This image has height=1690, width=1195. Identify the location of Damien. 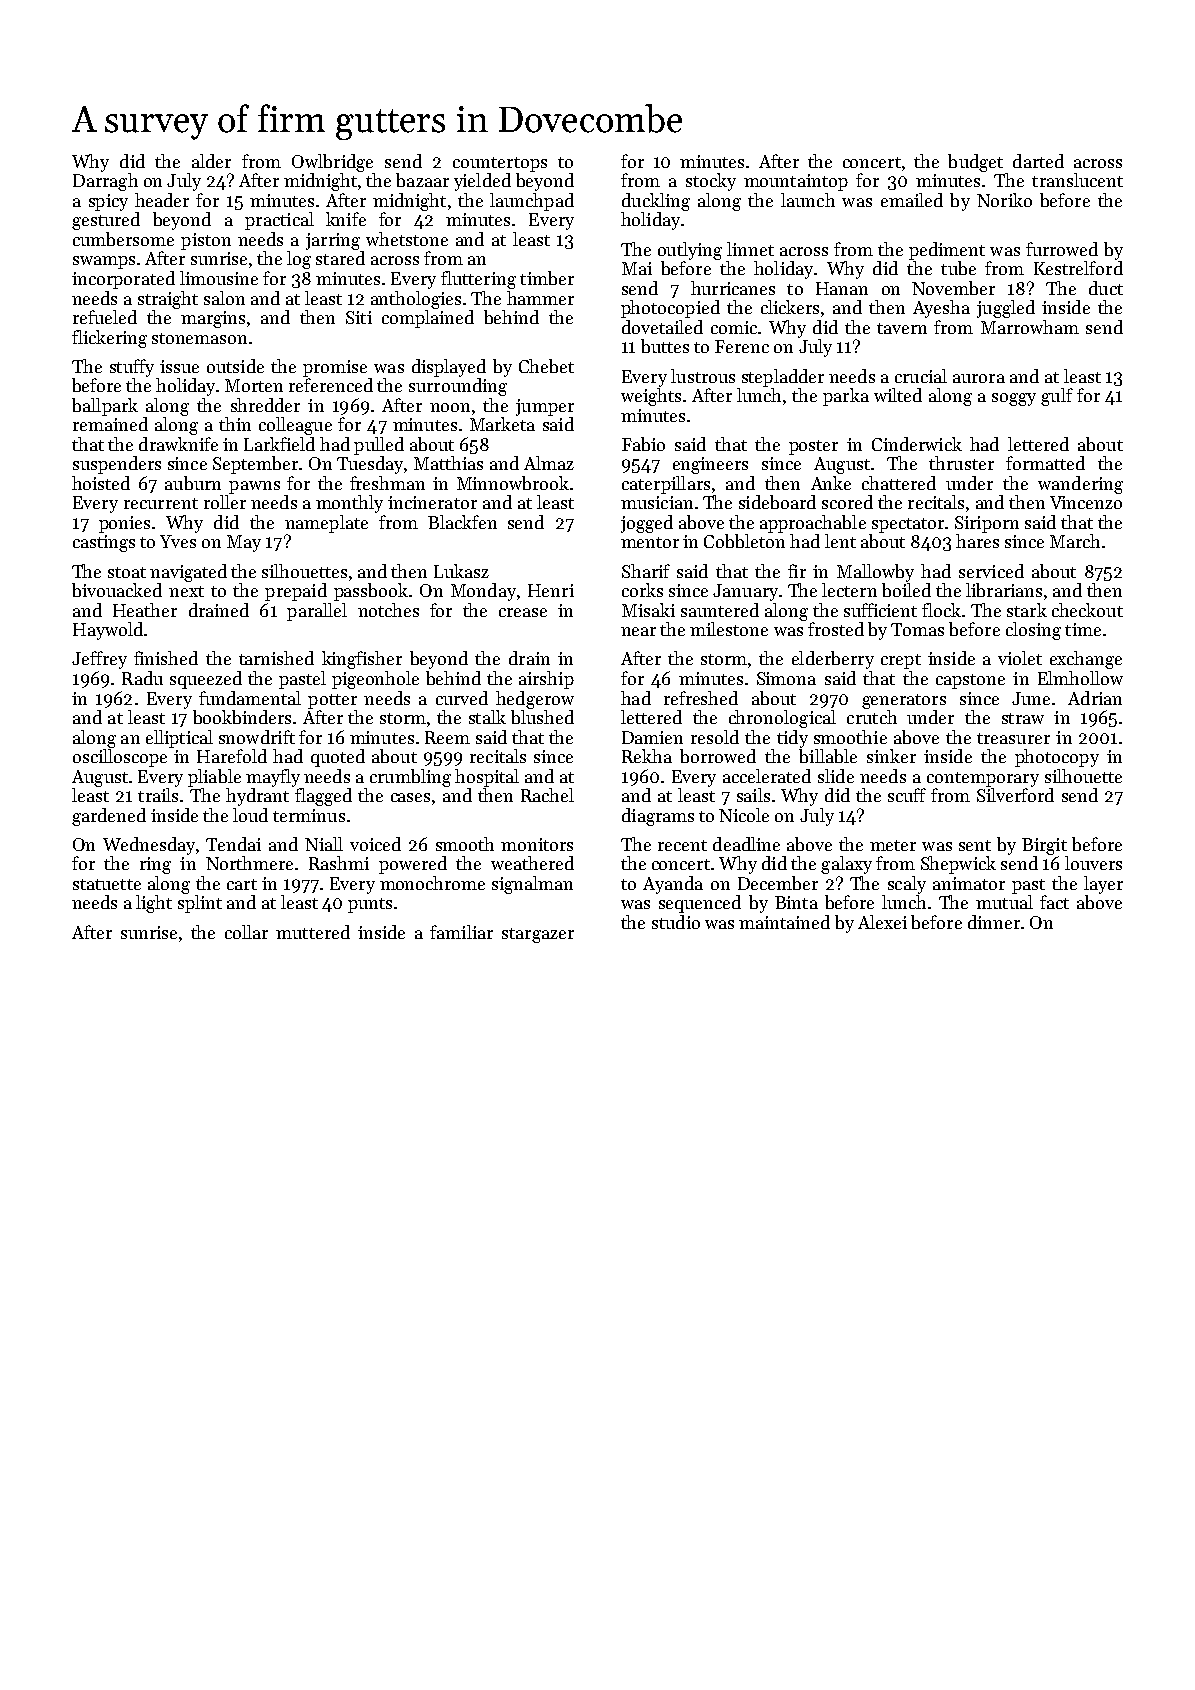
(652, 737).
